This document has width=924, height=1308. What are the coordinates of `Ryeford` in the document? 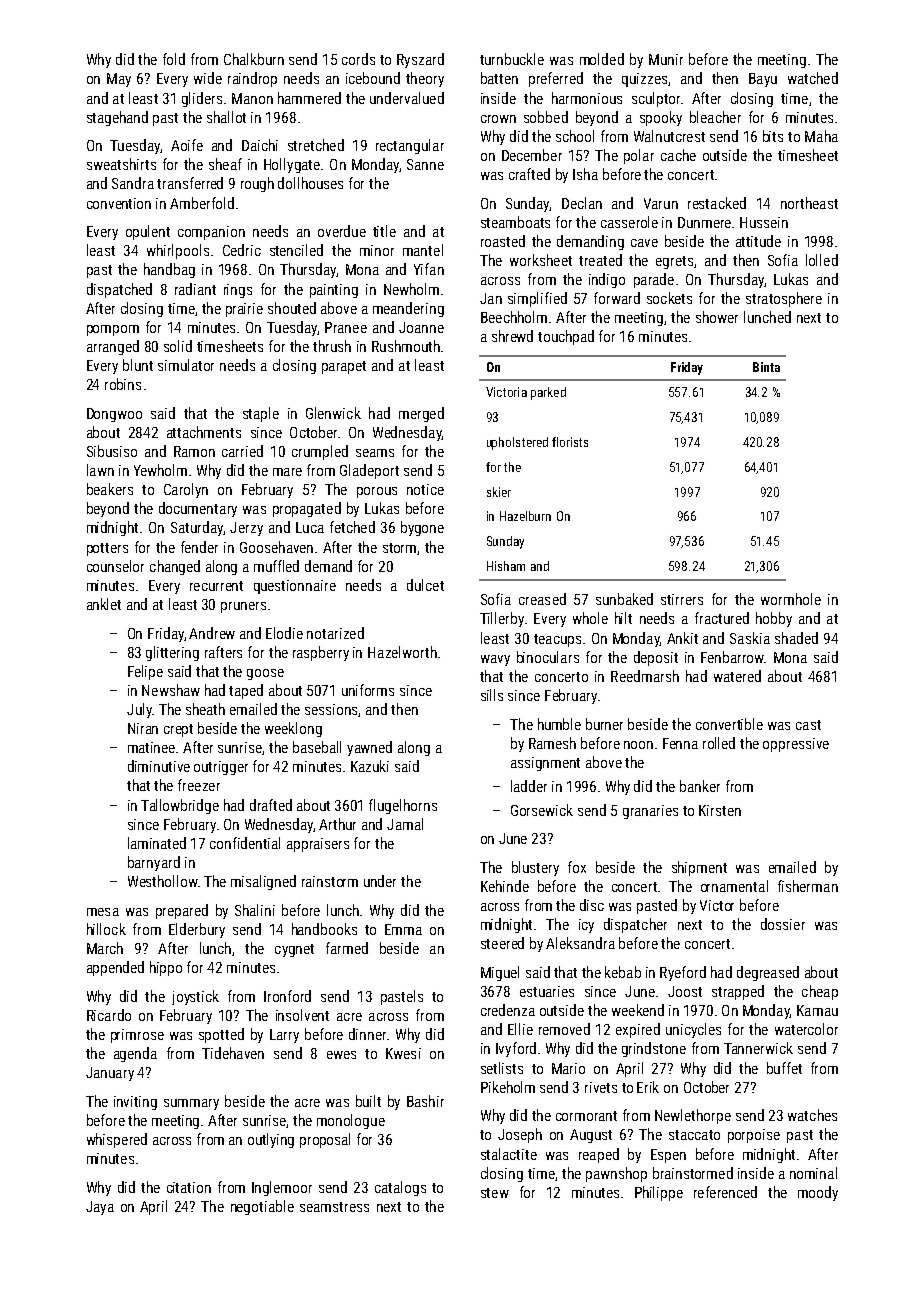 It's located at (683, 973).
